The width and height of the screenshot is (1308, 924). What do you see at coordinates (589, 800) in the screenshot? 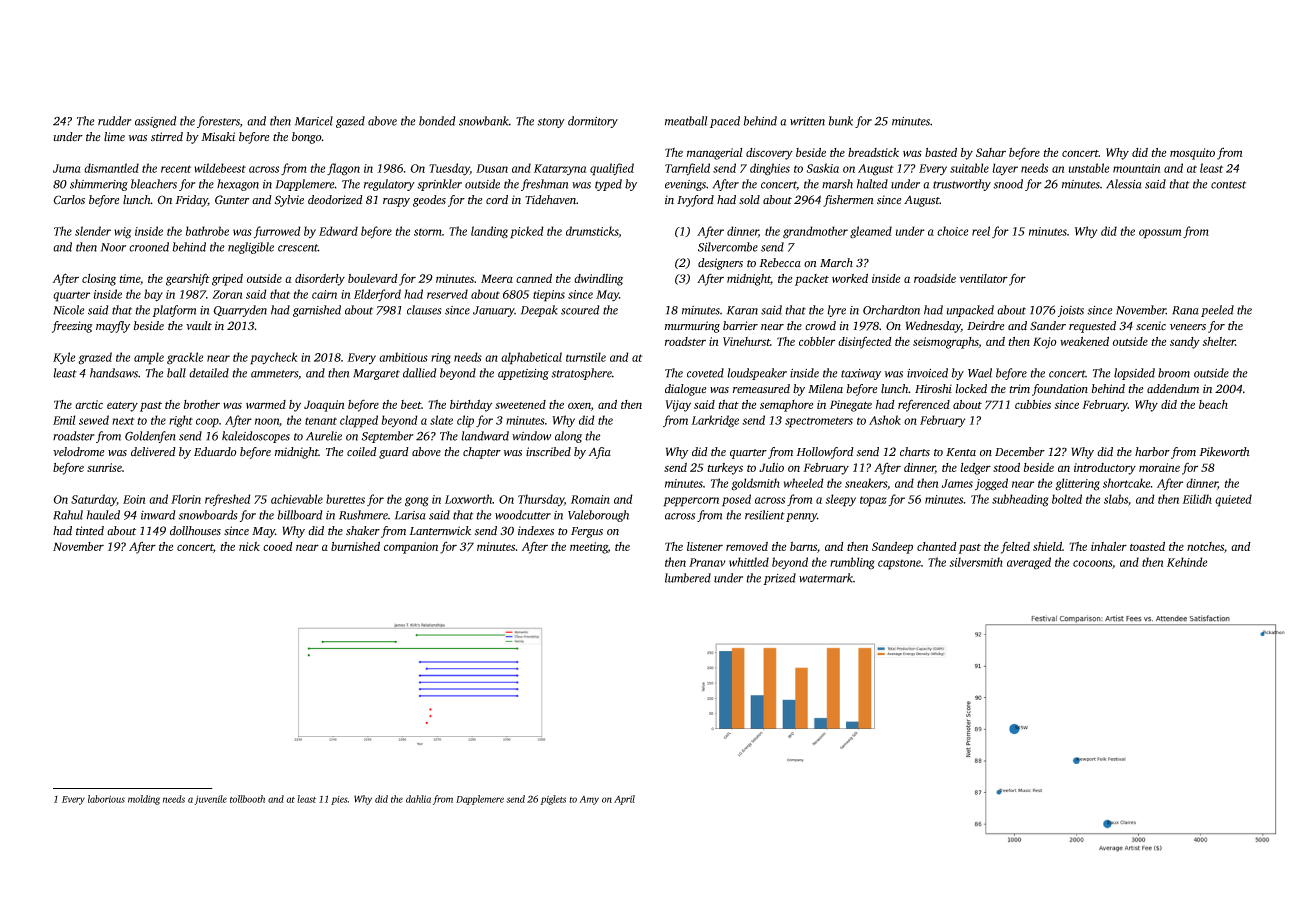
I see `Amy` at bounding box center [589, 800].
